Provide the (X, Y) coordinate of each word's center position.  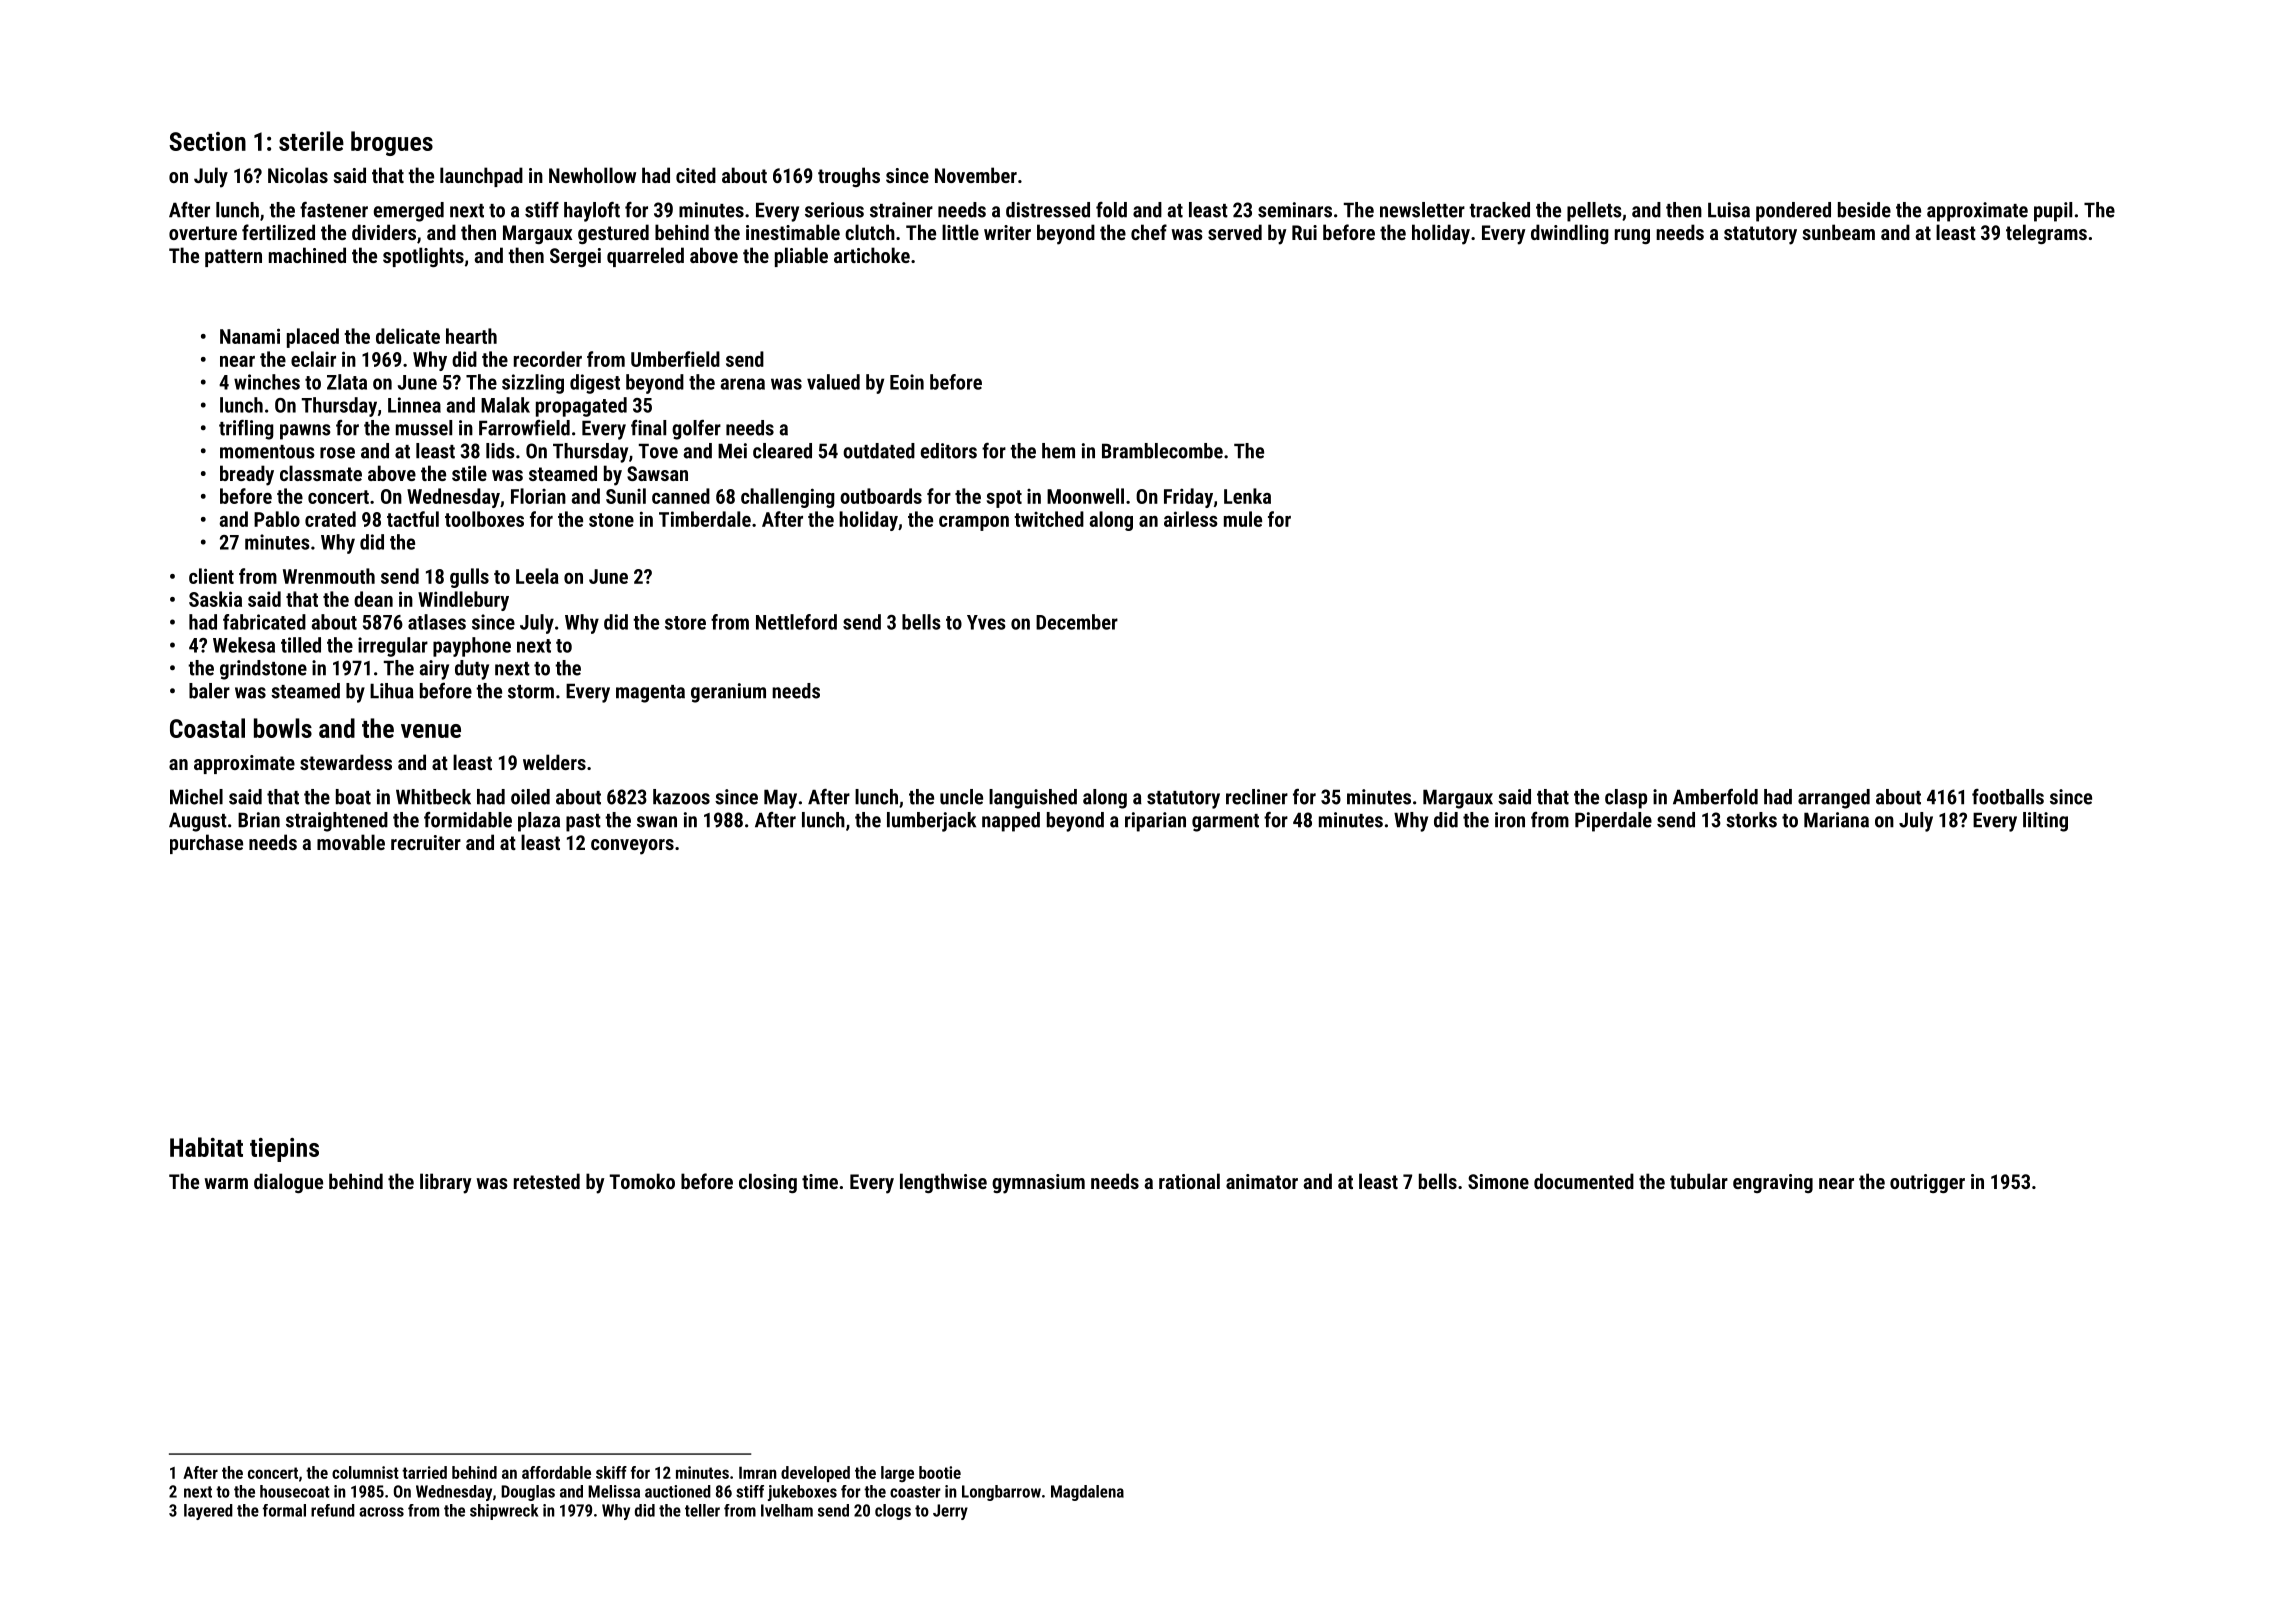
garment (1225, 823)
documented (1584, 1181)
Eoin (907, 382)
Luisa (1729, 210)
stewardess (346, 762)
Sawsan (657, 473)
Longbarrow (1001, 1493)
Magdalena (1087, 1493)
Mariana (1836, 820)
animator (1262, 1181)
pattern (233, 258)
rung (1632, 236)
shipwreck (504, 1512)
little (960, 232)
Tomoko (642, 1181)
